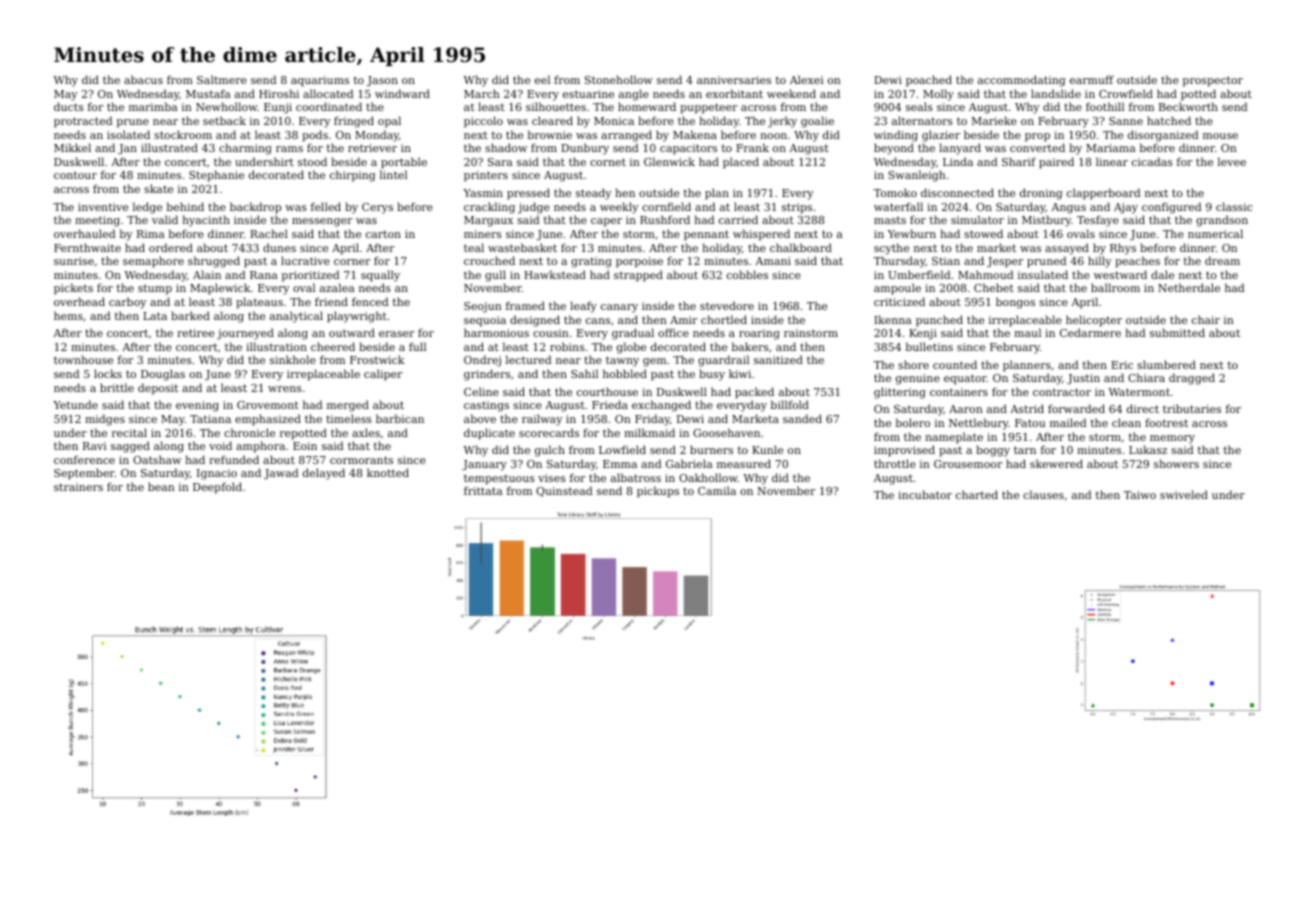  I want to click on full, so click(417, 346).
